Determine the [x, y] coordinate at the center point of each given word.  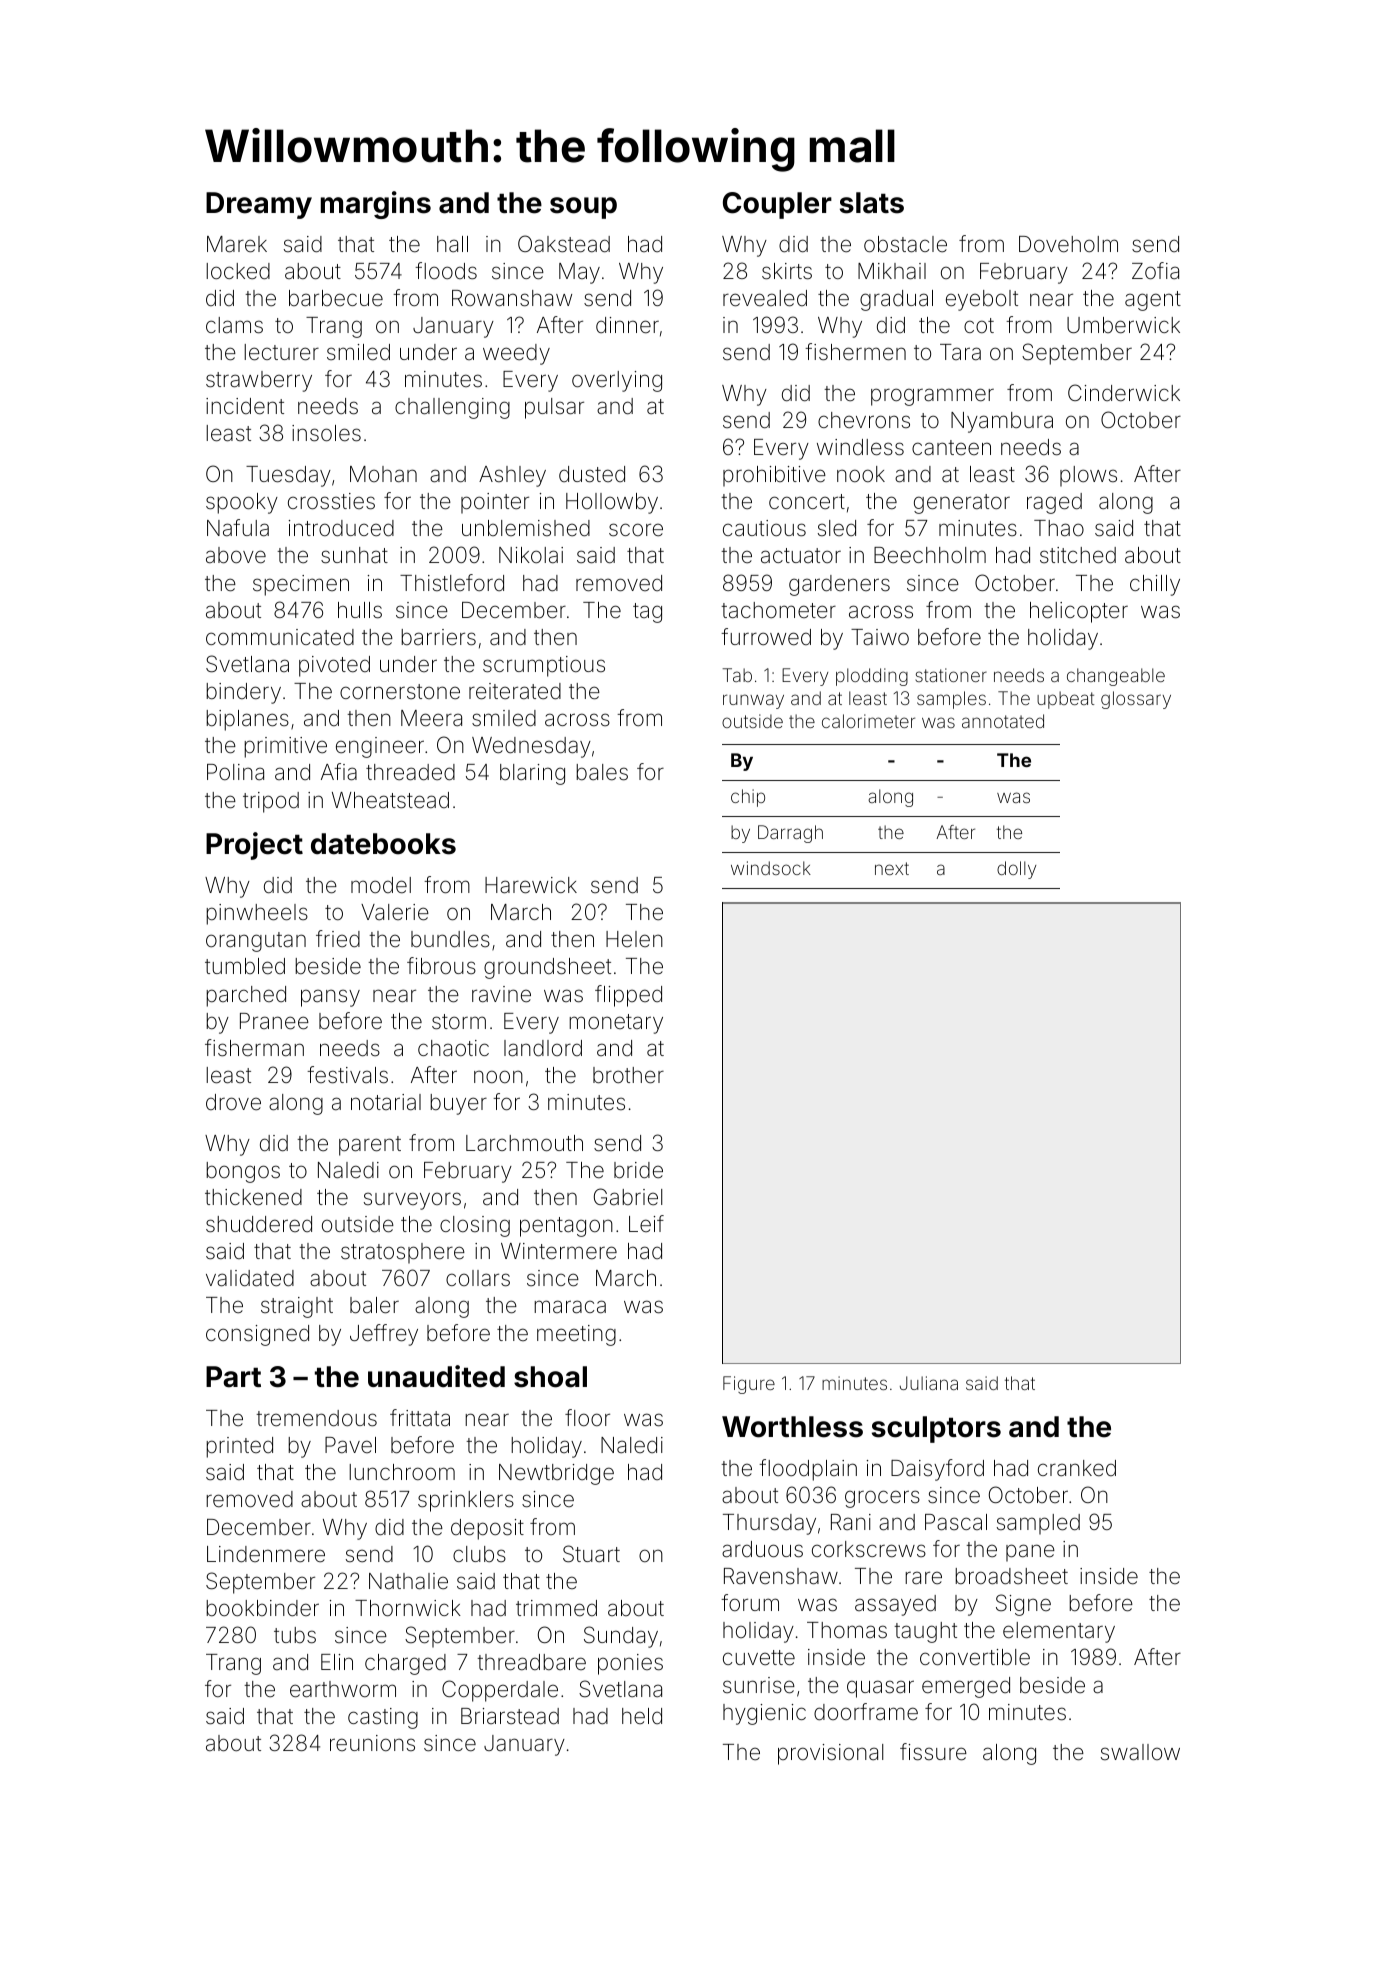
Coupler [777, 205]
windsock [771, 868]
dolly [1016, 870]
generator [962, 504]
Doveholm [1068, 244]
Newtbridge [556, 1474]
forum [750, 1602]
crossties [331, 501]
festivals [347, 1075]
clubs [479, 1554]
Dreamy [259, 205]
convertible [975, 1657]
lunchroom [402, 1472]
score [636, 530]
